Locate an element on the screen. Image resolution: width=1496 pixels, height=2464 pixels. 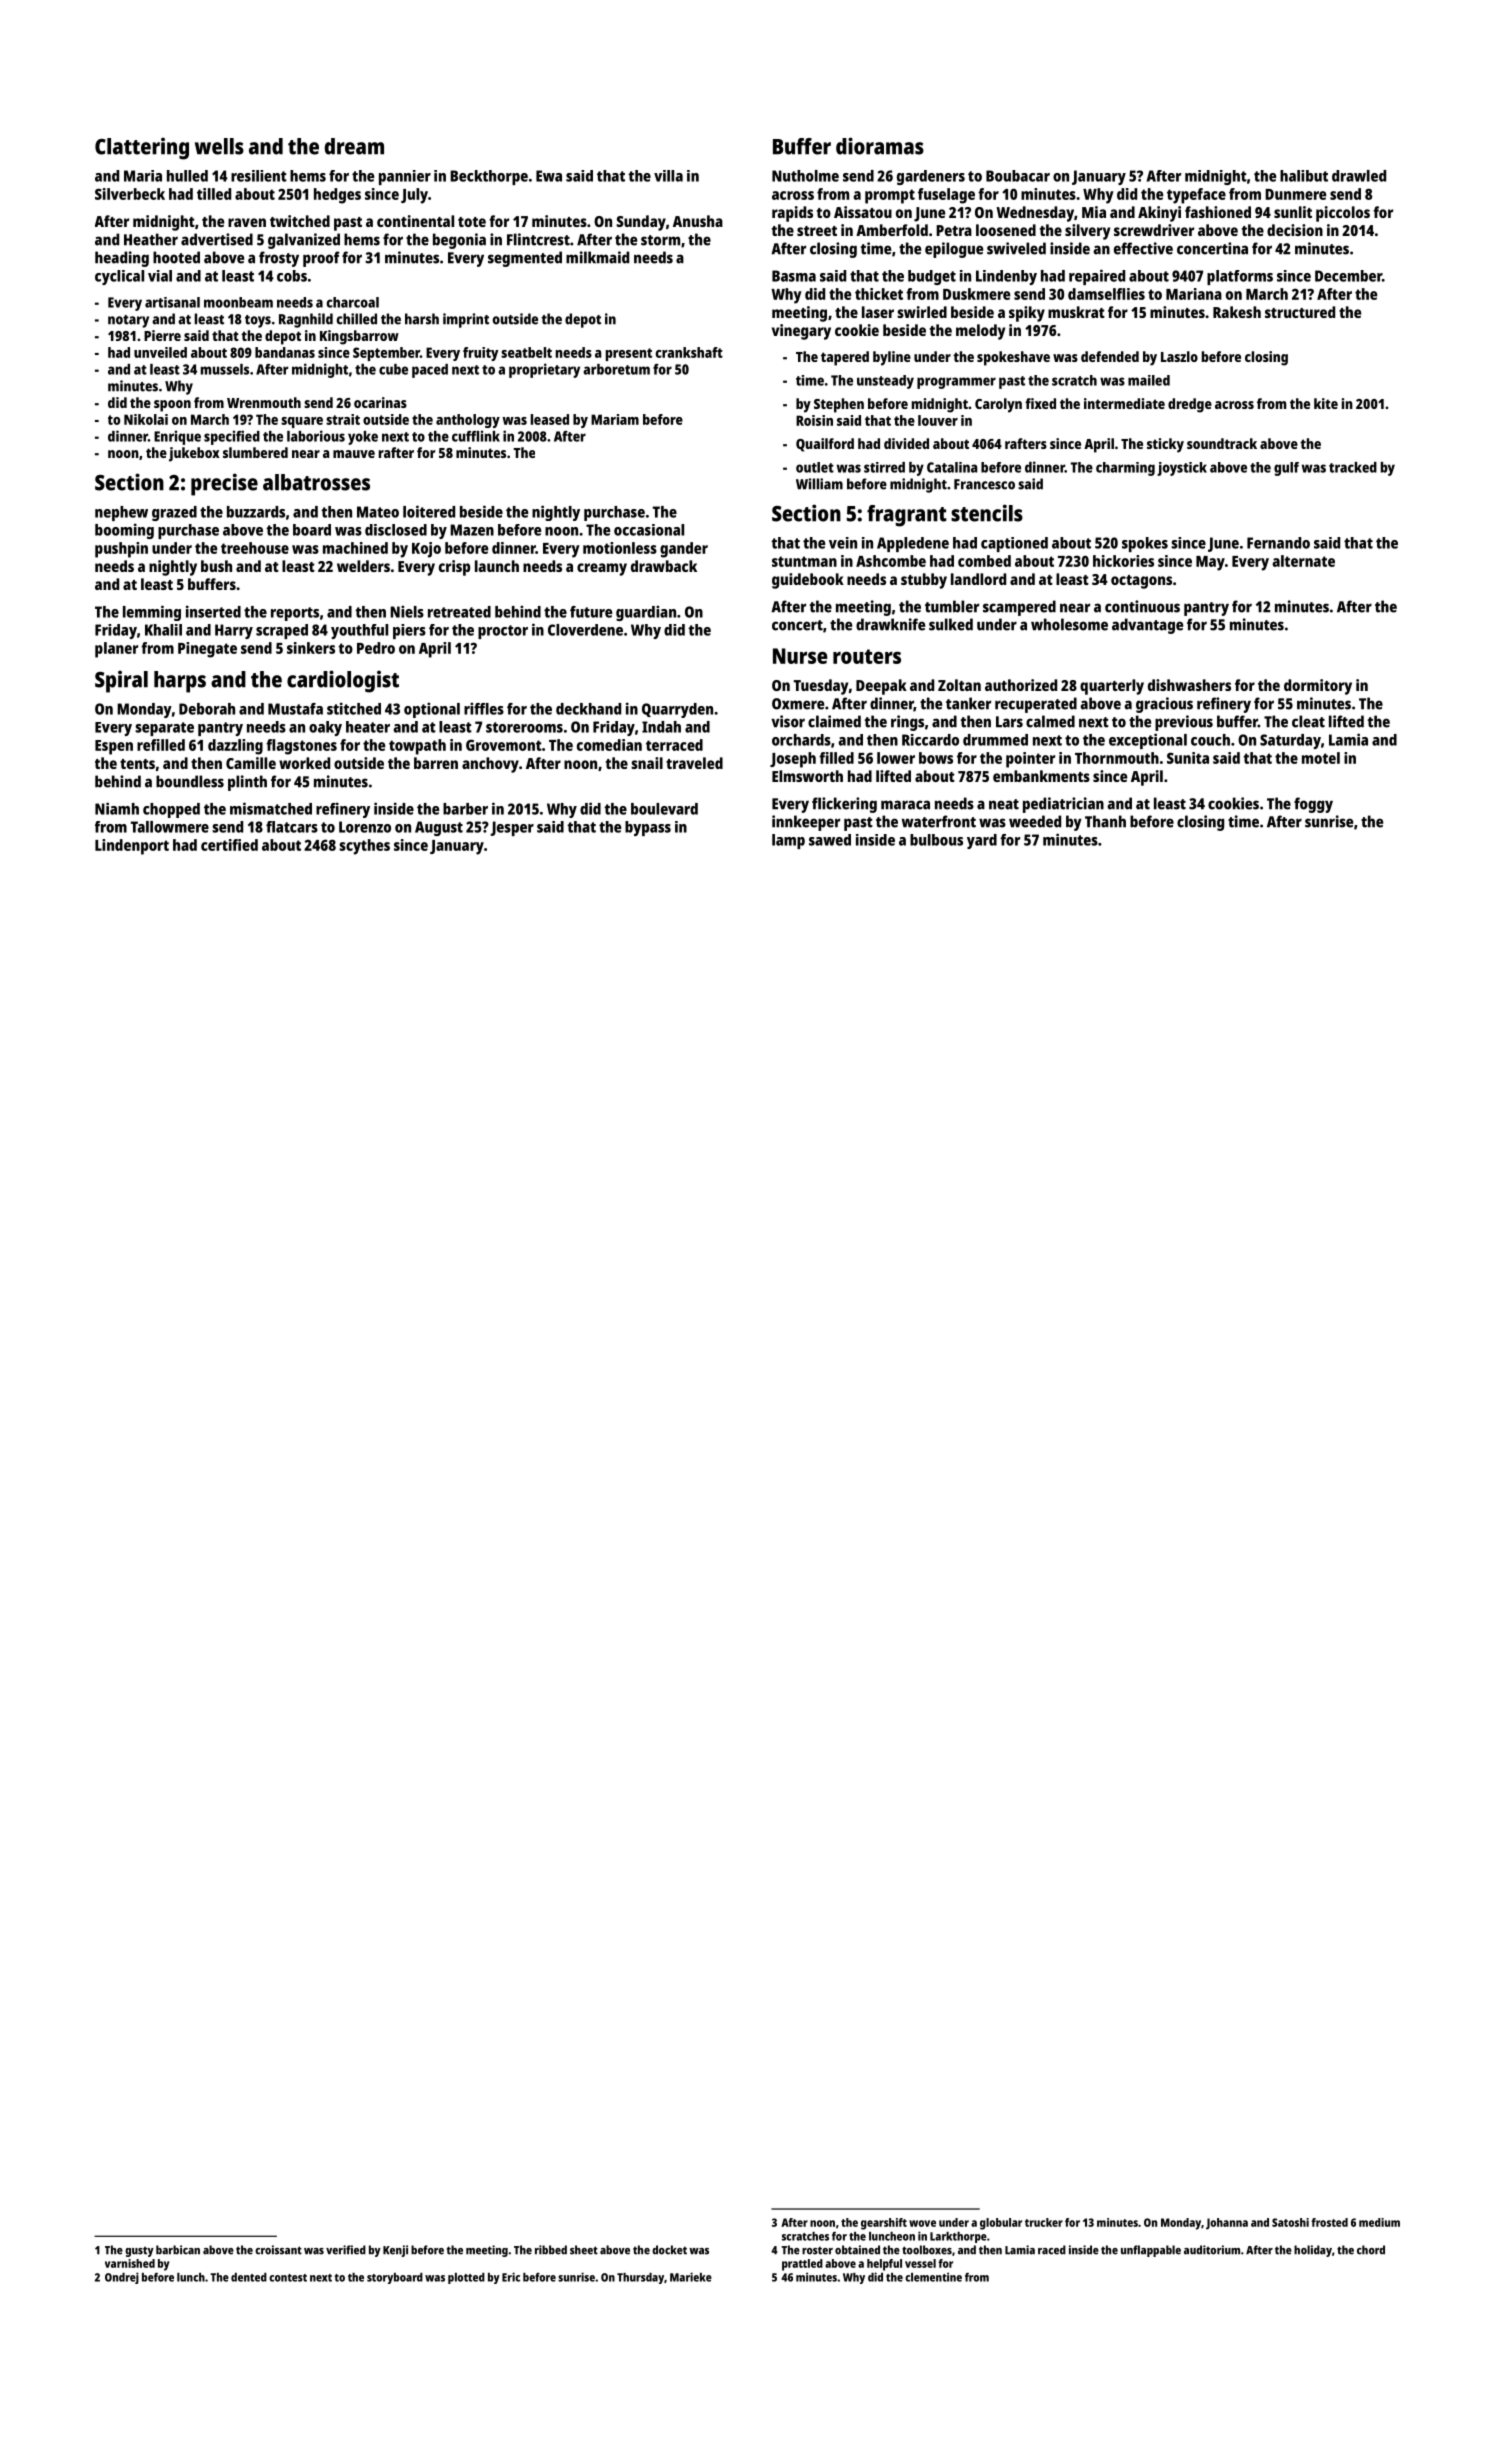
weeded is located at coordinates (1035, 821).
